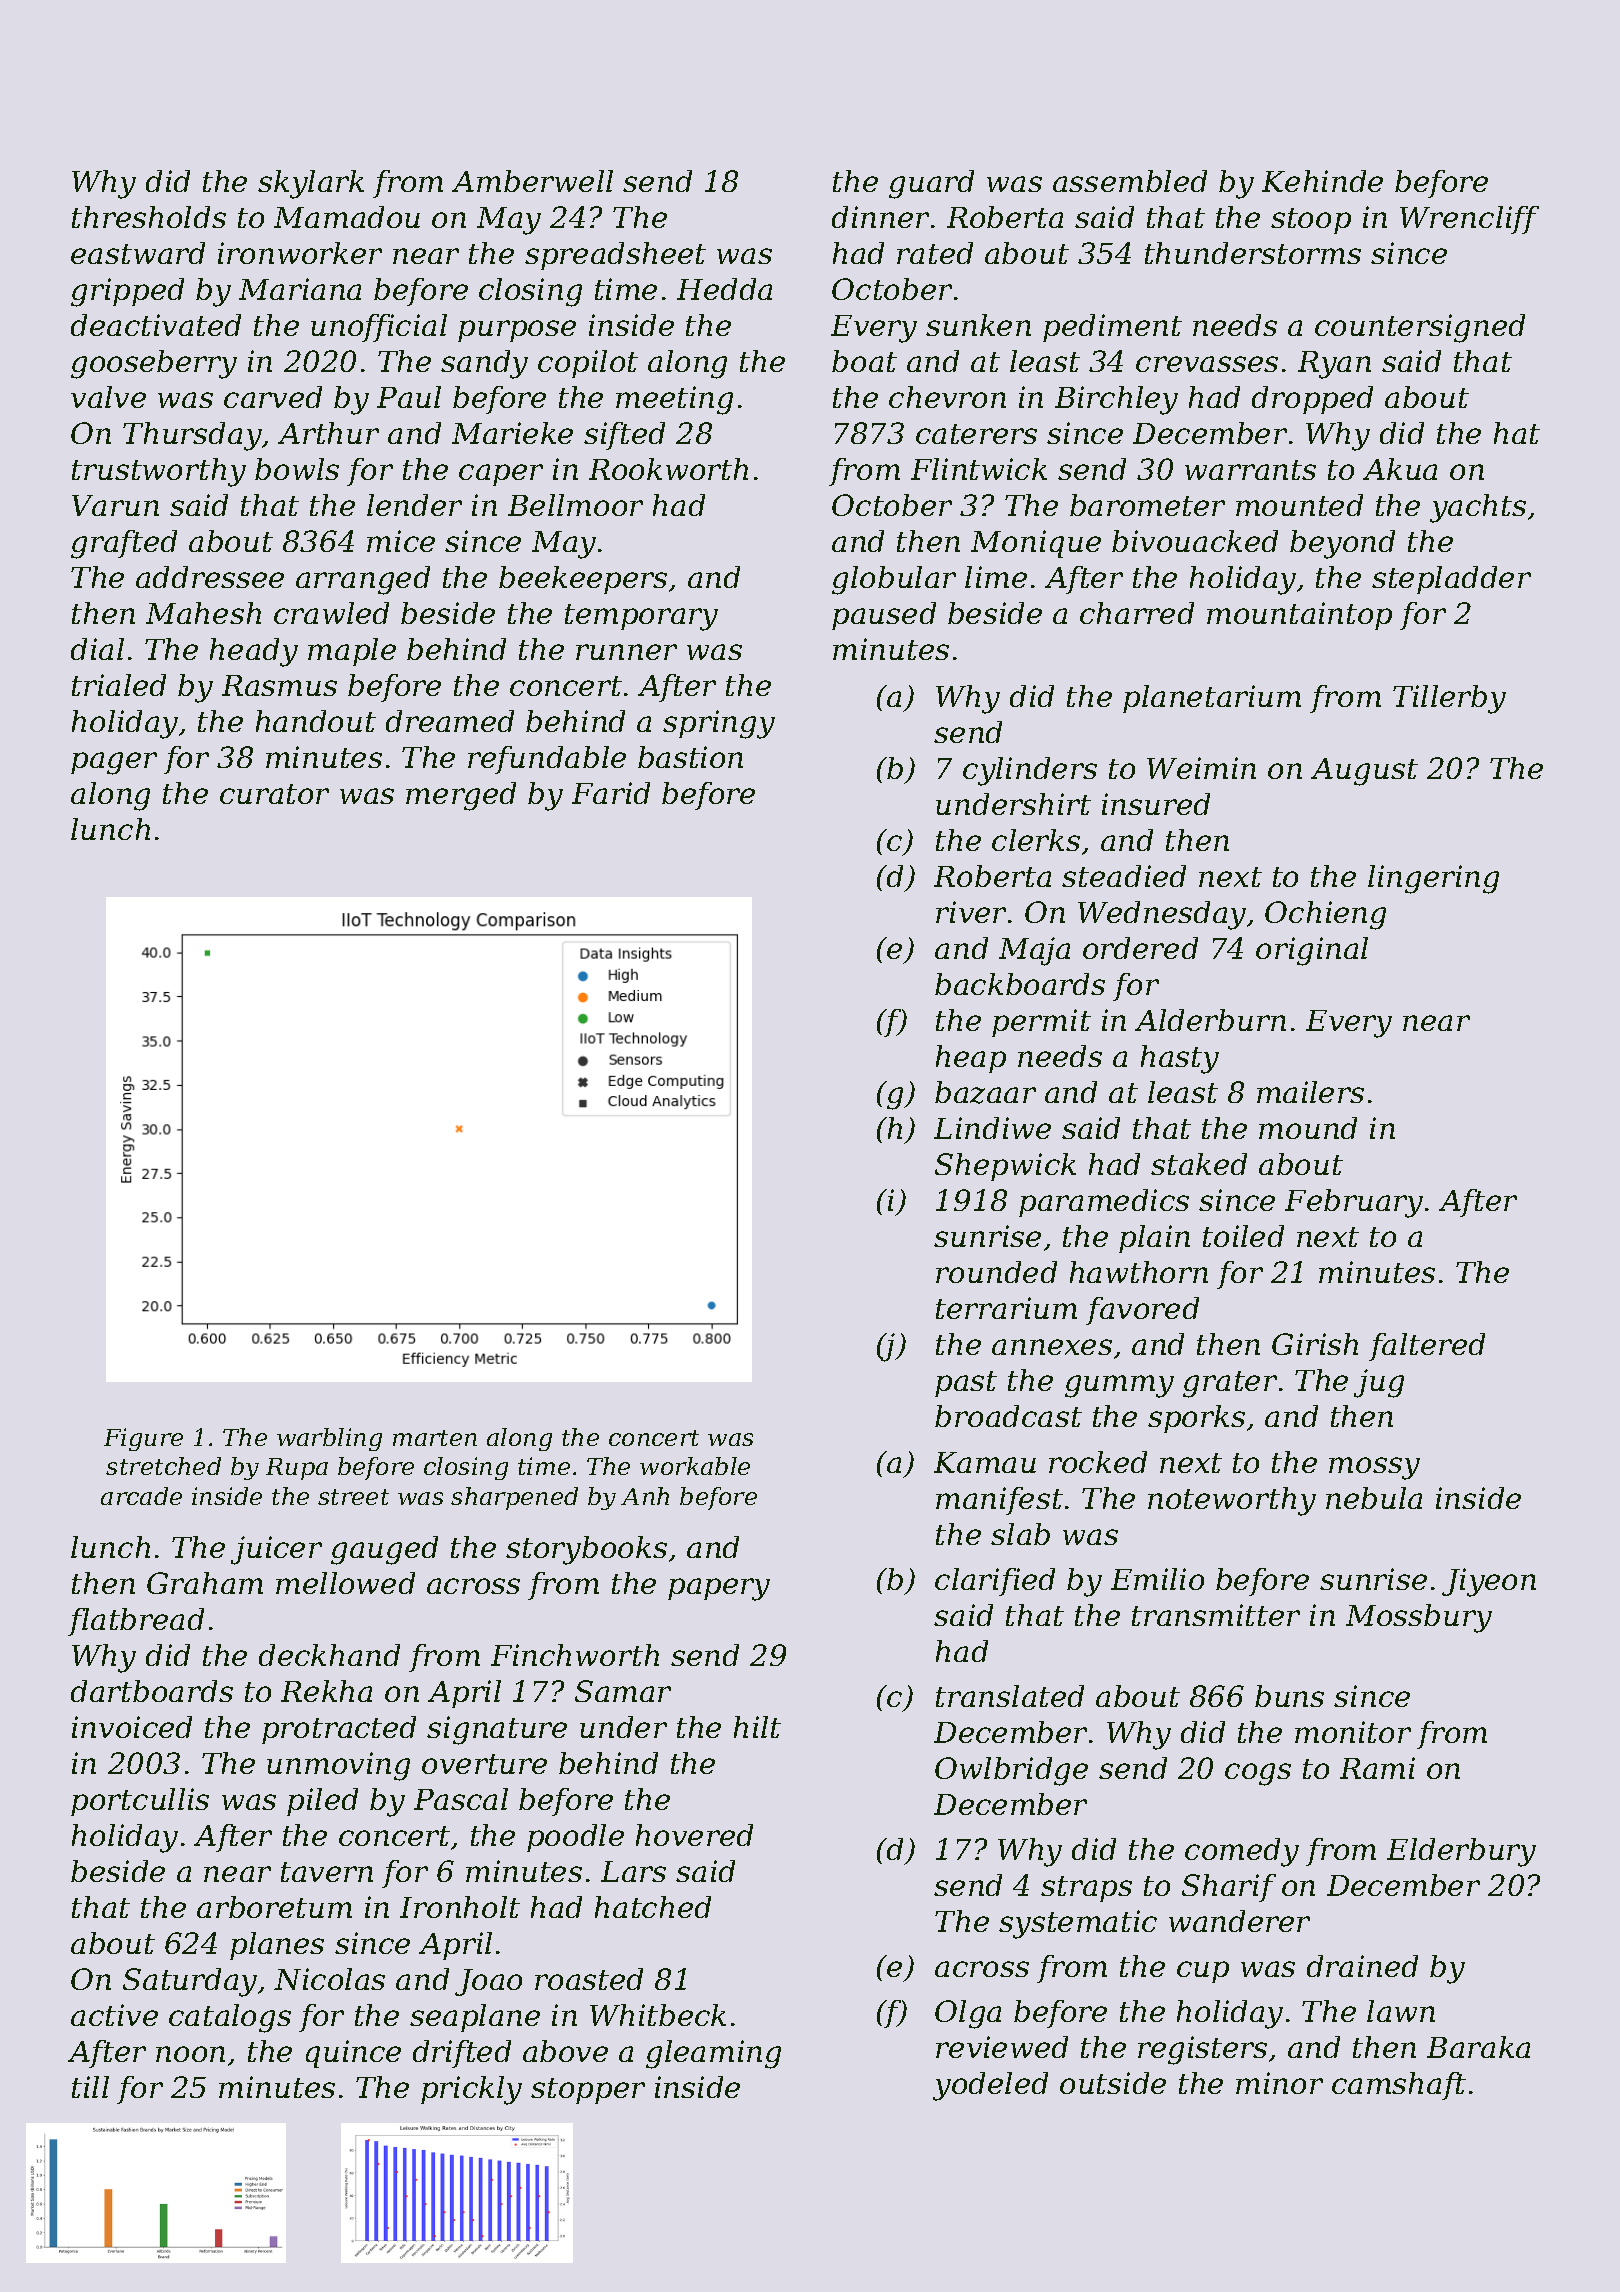 This document has height=2292, width=1620. What do you see at coordinates (274, 794) in the document?
I see `curator` at bounding box center [274, 794].
